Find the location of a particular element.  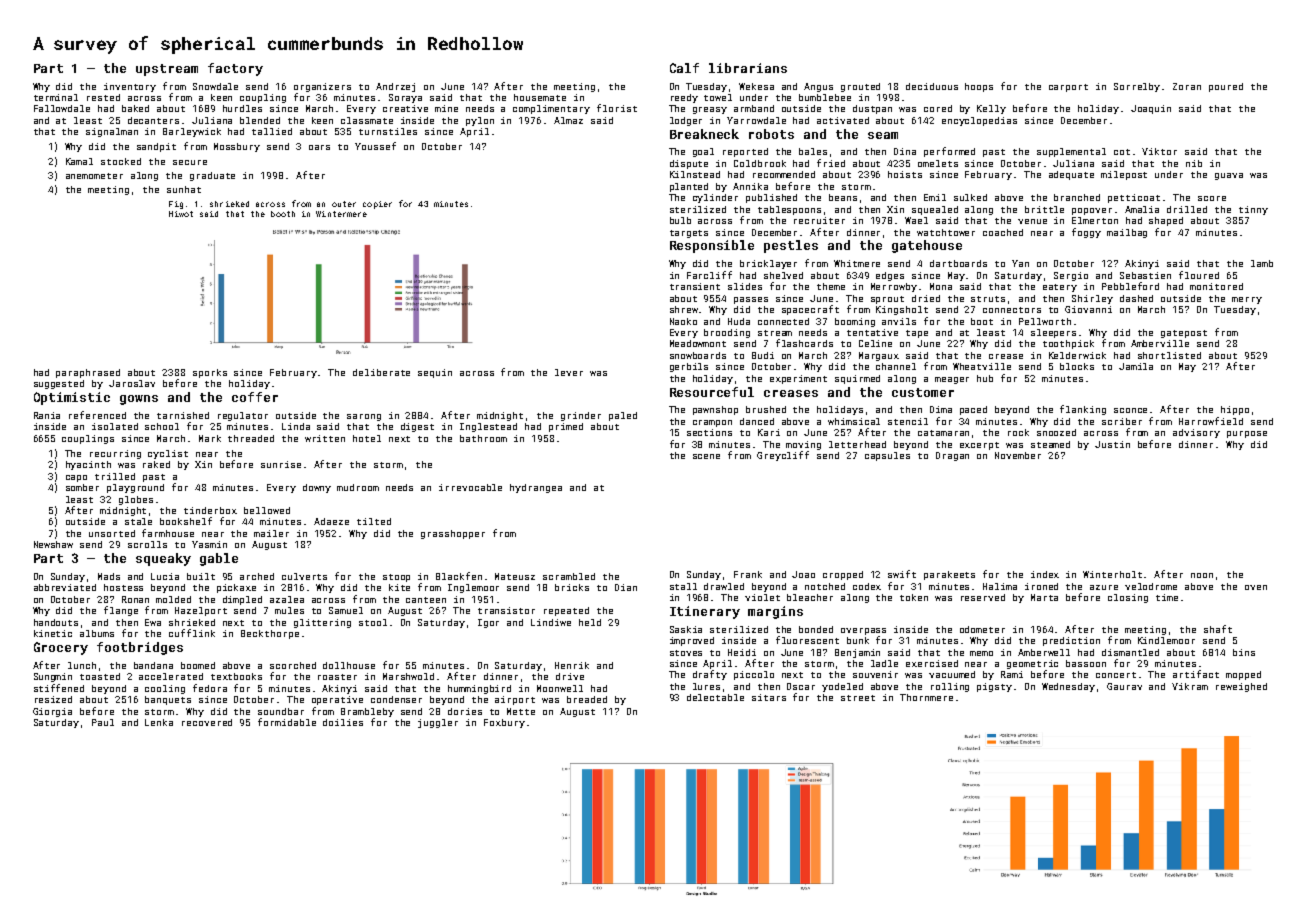

Coldbrook is located at coordinates (760, 163).
